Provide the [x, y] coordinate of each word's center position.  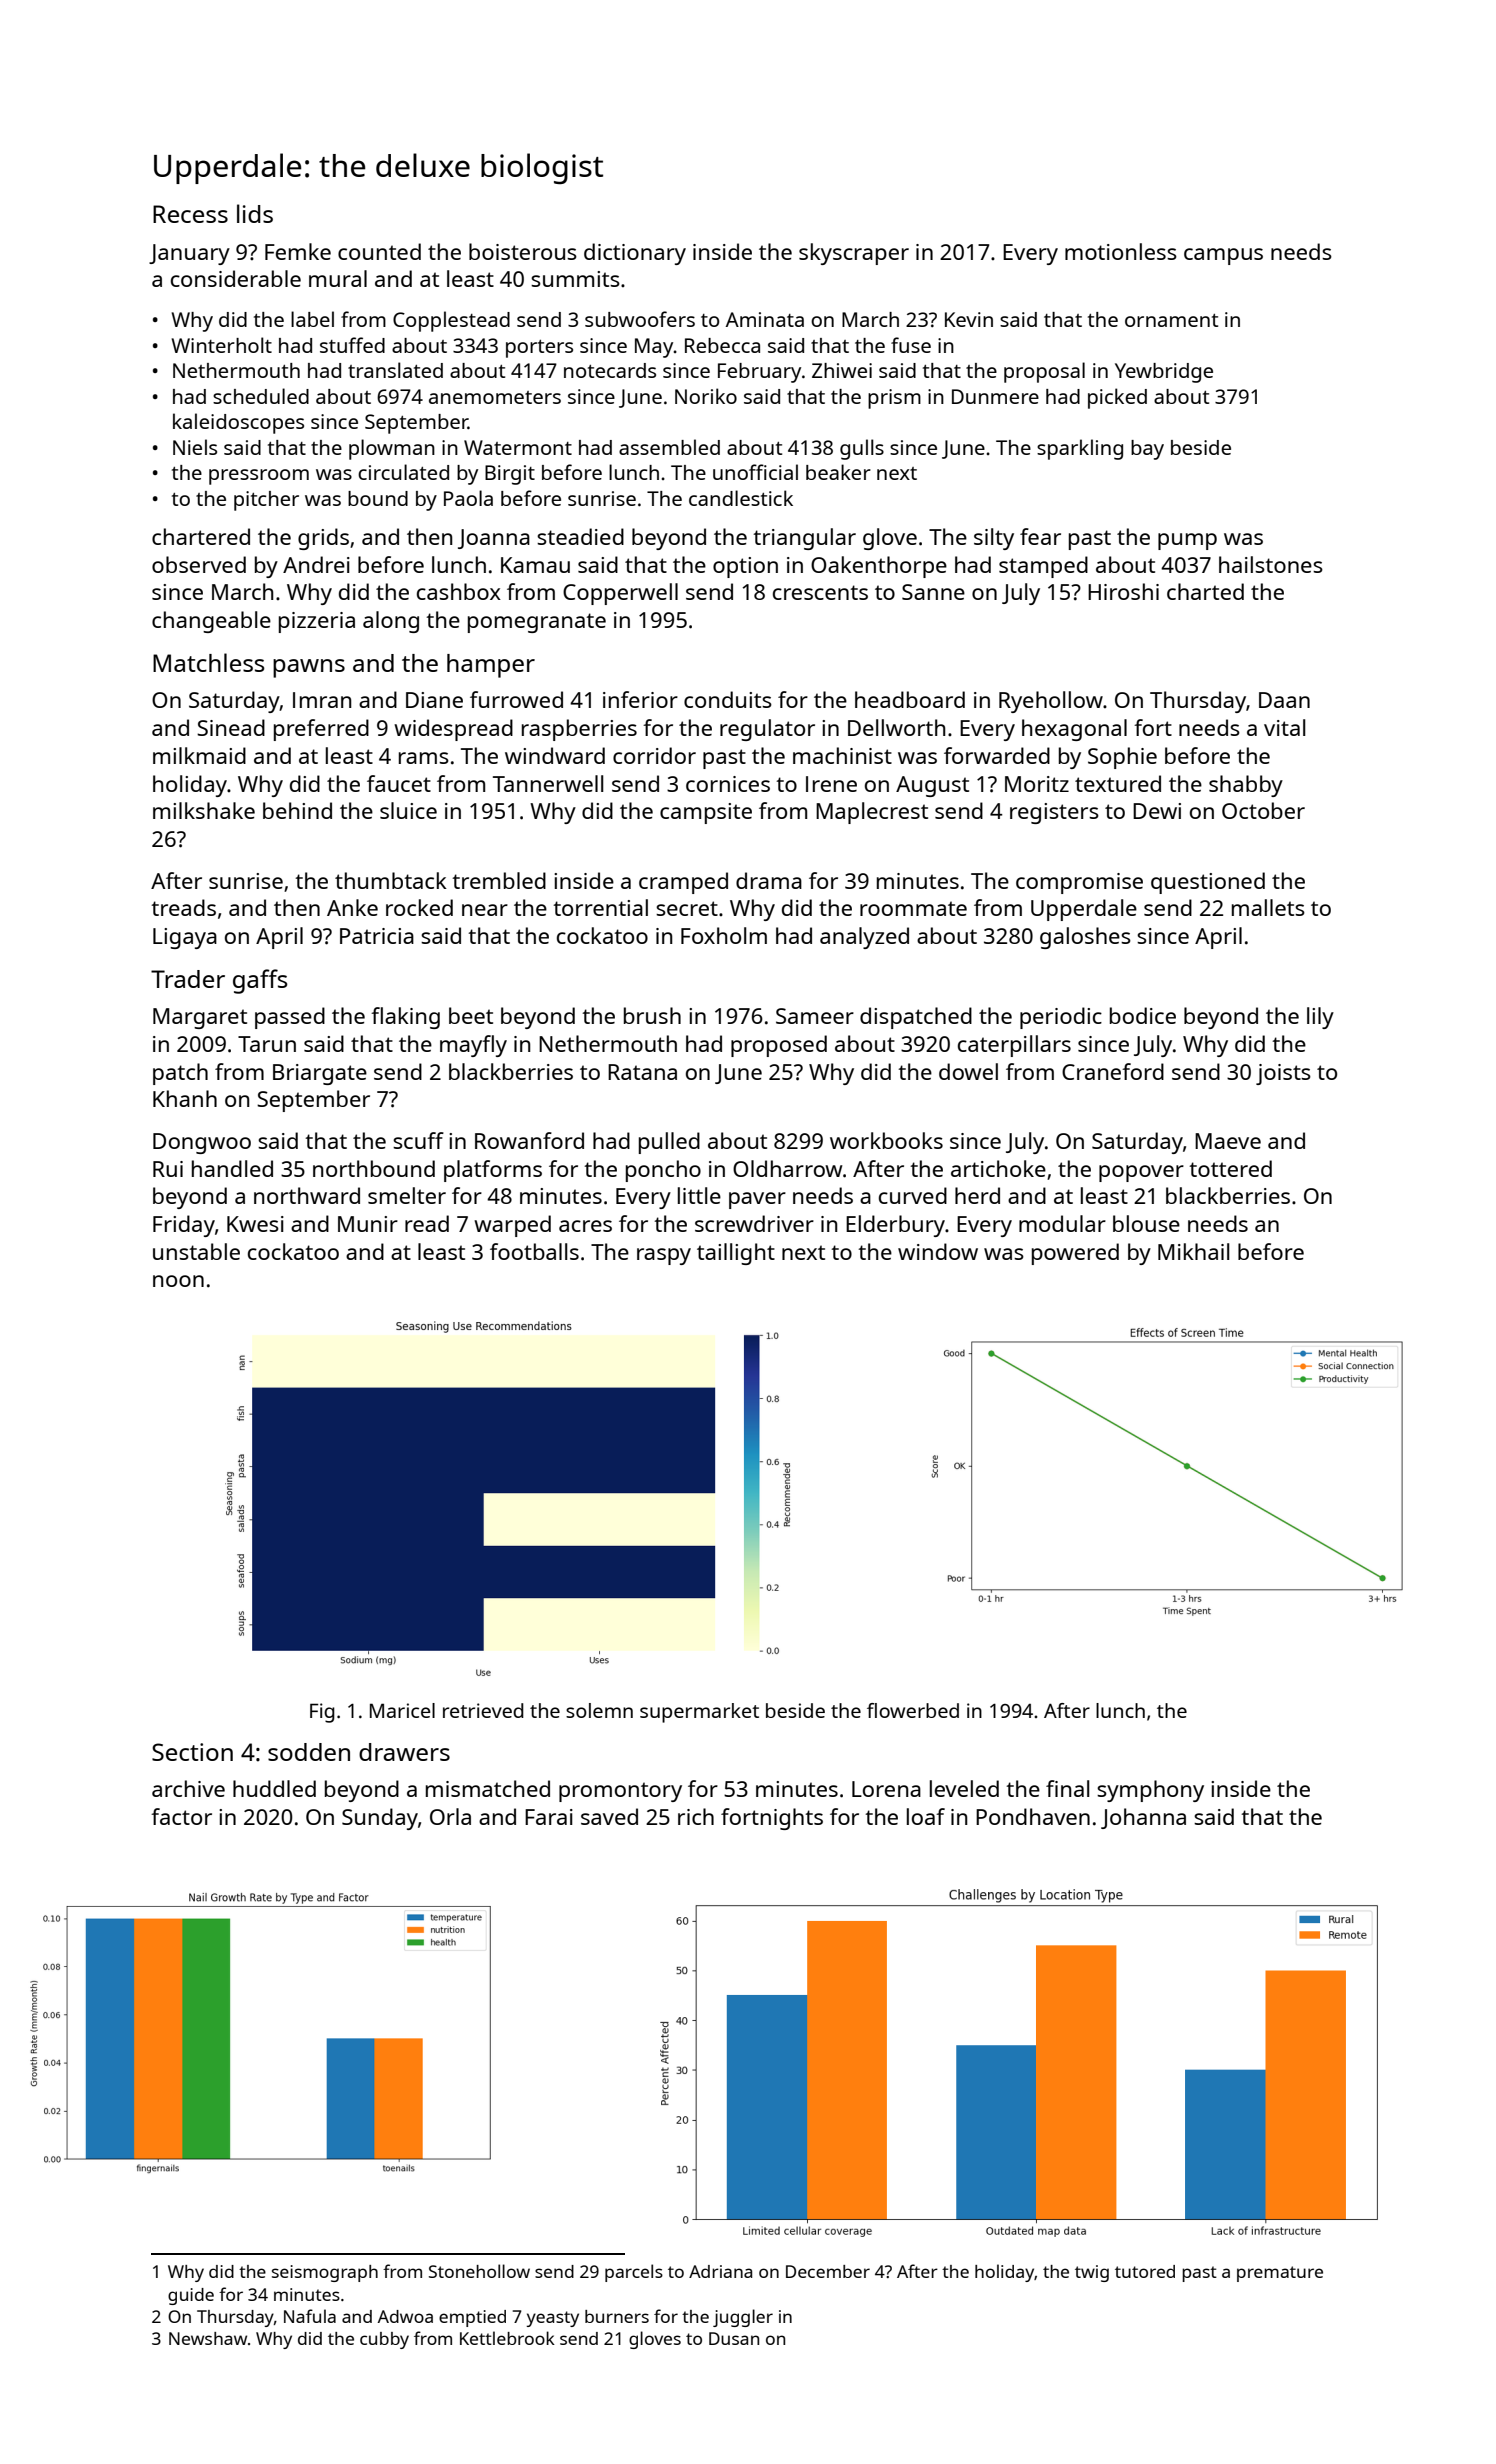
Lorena [886, 1789]
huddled [274, 1788]
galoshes [1085, 938]
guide [191, 2296]
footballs [534, 1251]
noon [178, 1281]
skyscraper [854, 254]
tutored [1145, 2271]
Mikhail [1193, 1251]
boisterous [523, 251]
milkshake [204, 810]
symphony [1150, 1791]
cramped [683, 883]
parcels [634, 2273]
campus [1223, 256]
